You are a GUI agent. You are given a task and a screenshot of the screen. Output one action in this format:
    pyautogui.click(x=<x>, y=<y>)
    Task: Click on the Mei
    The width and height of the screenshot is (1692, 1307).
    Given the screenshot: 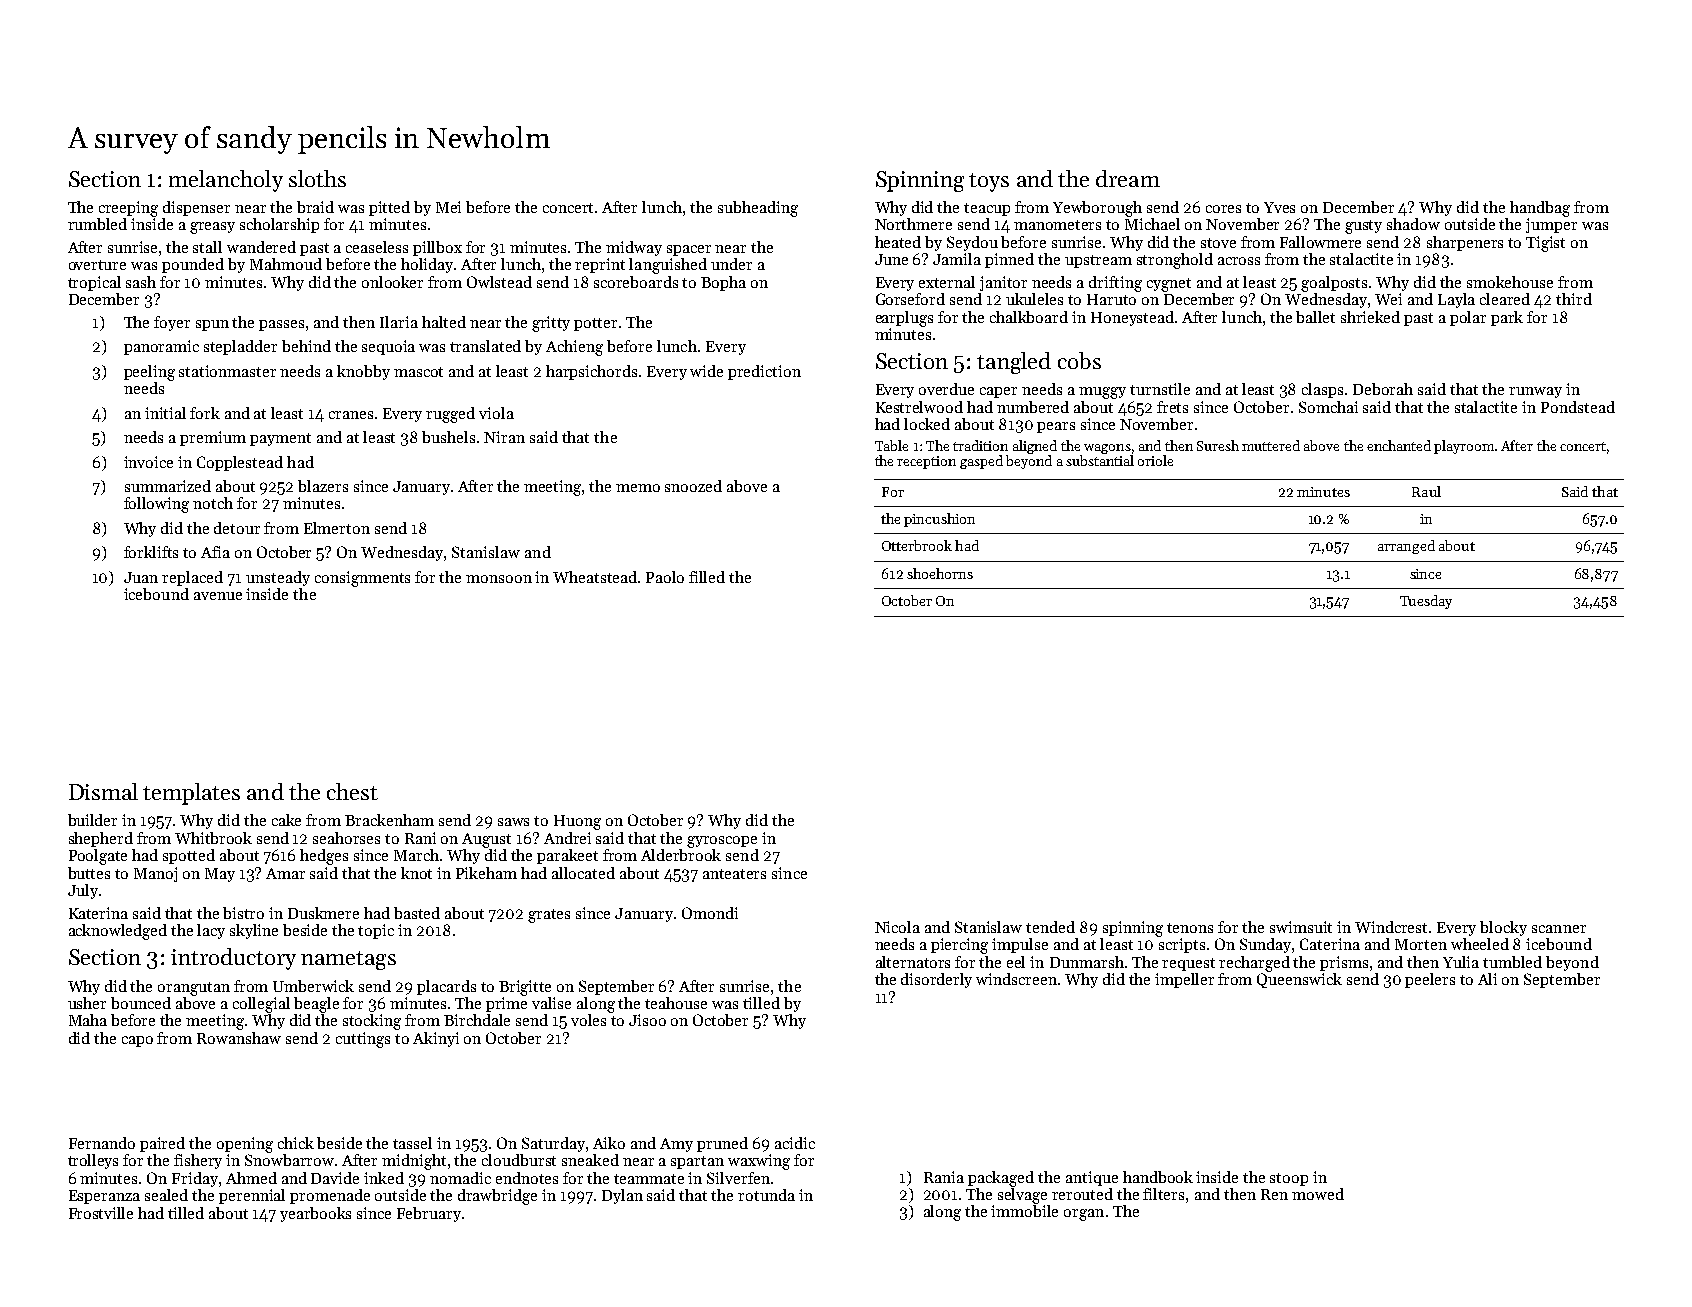 What is the action you would take?
    pyautogui.click(x=448, y=207)
